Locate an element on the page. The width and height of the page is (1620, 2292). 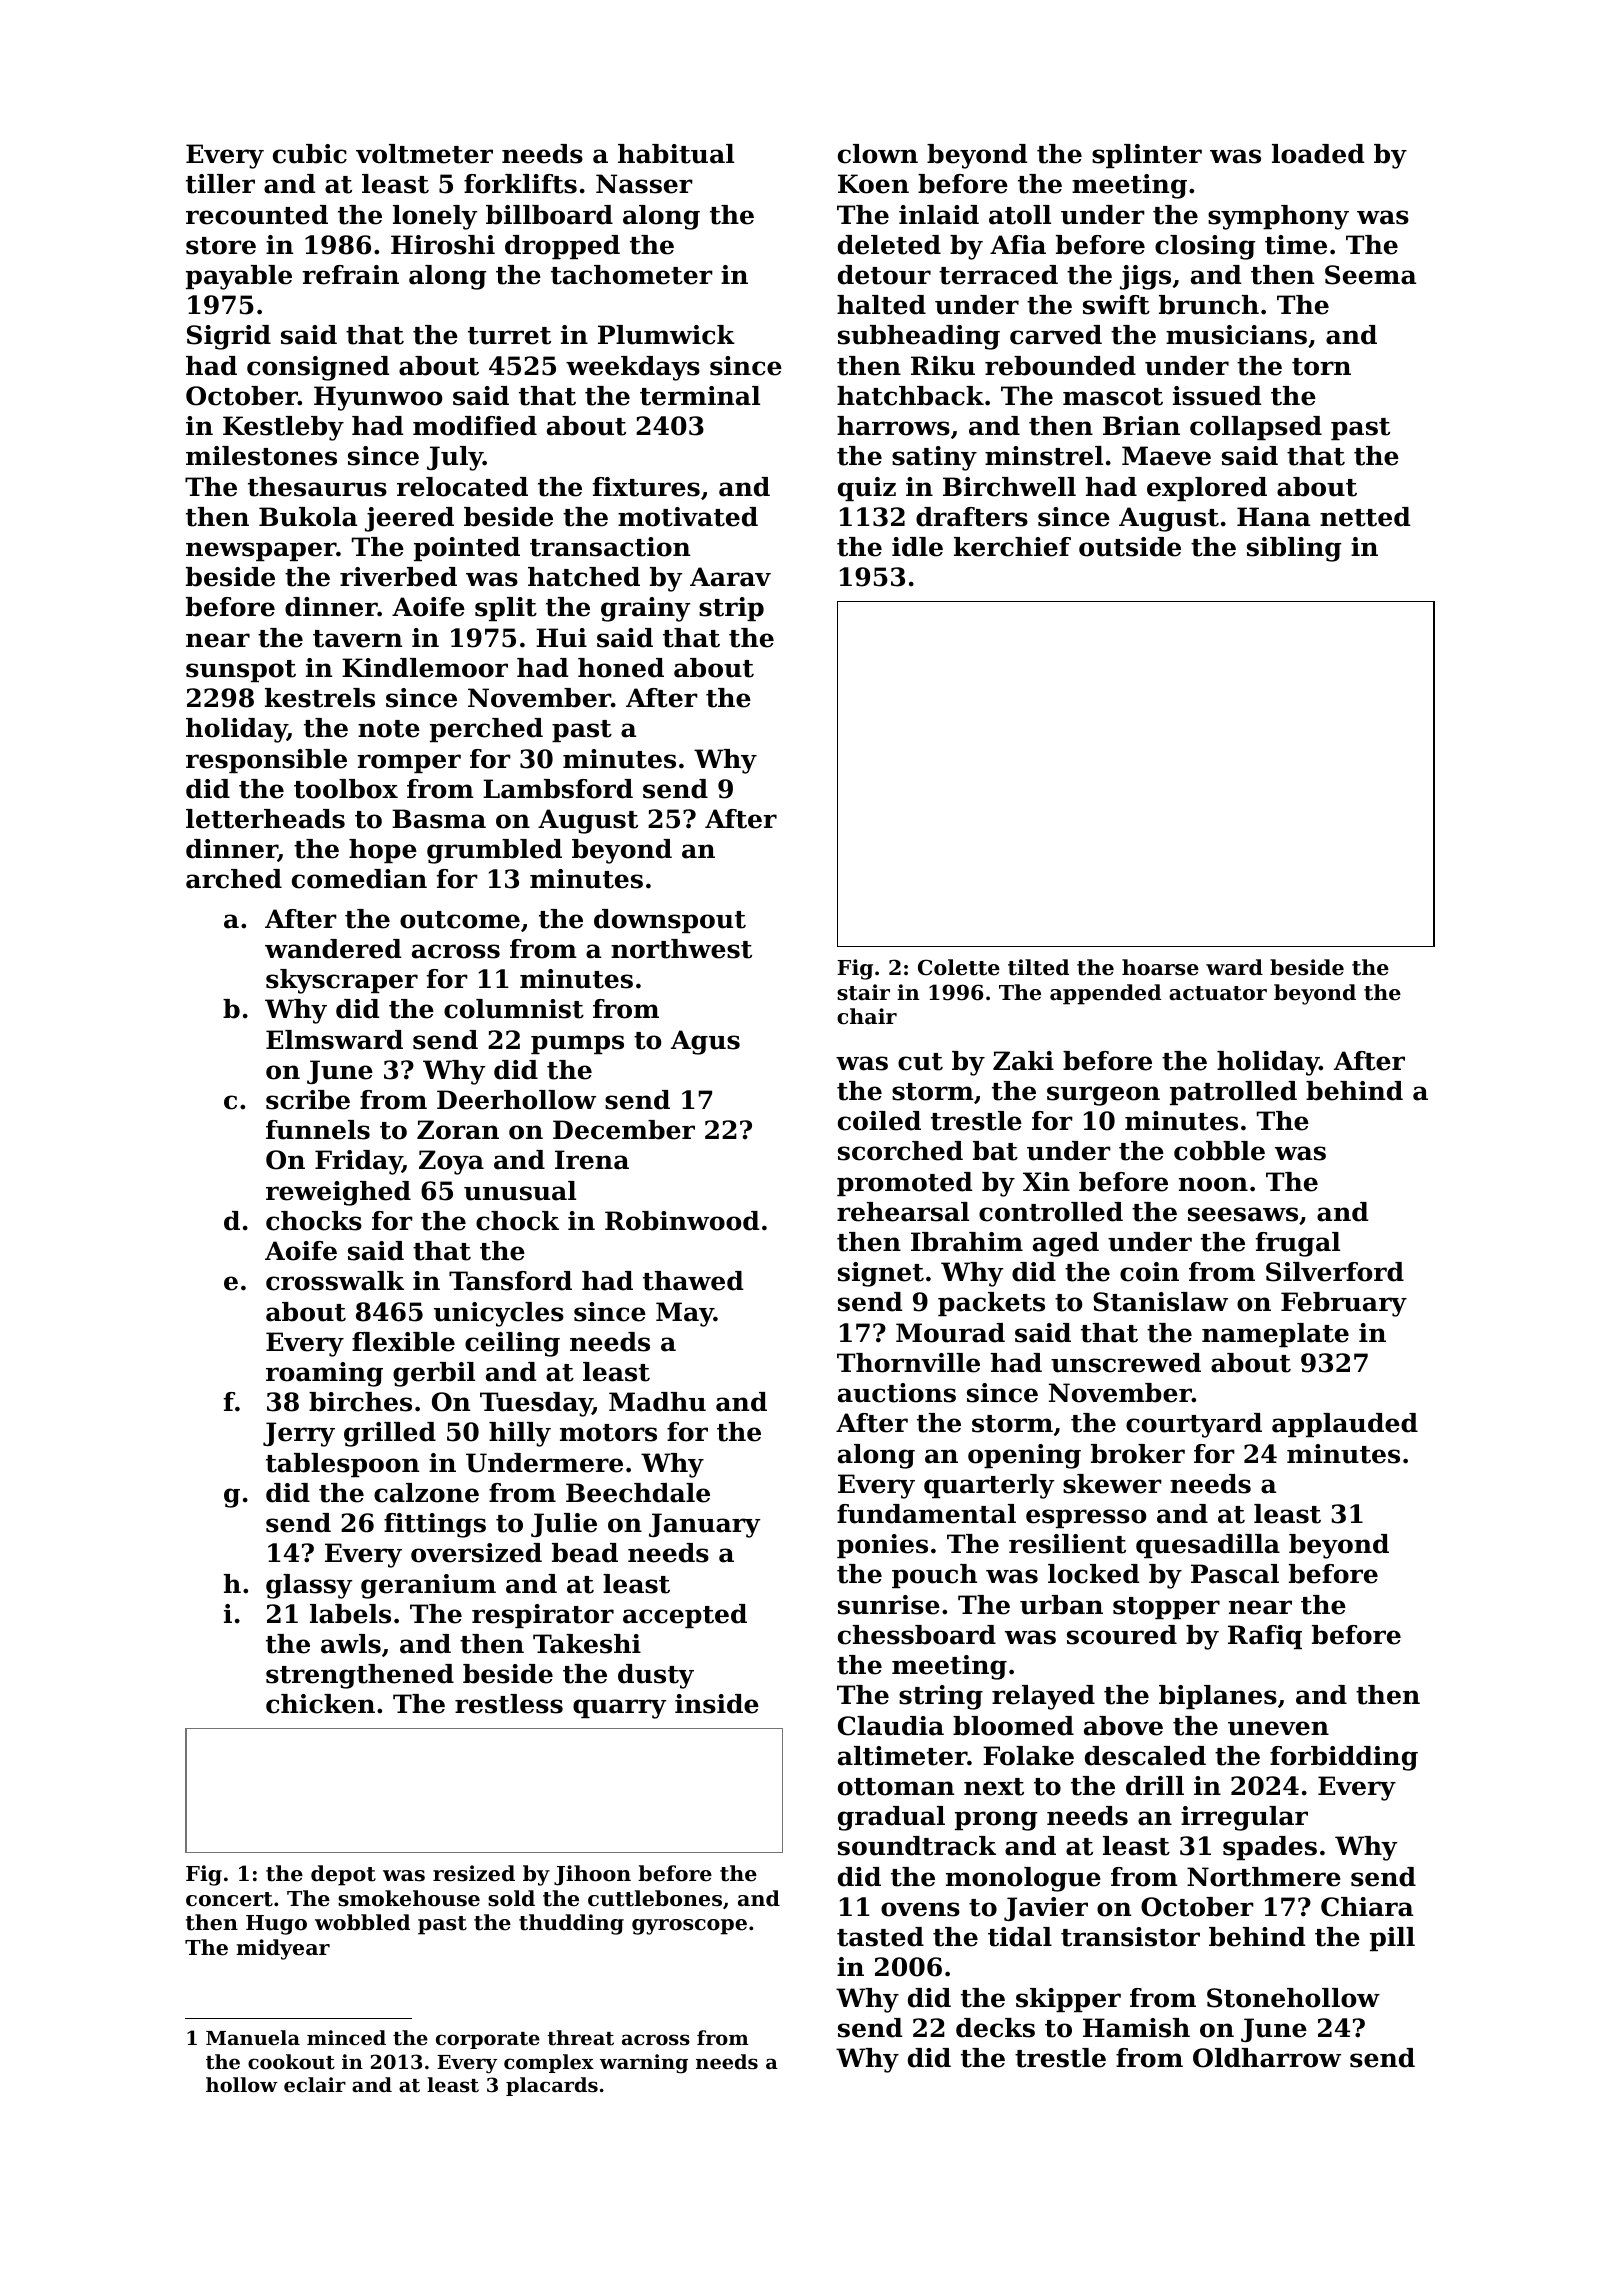
fundamental is located at coordinates (926, 1514).
